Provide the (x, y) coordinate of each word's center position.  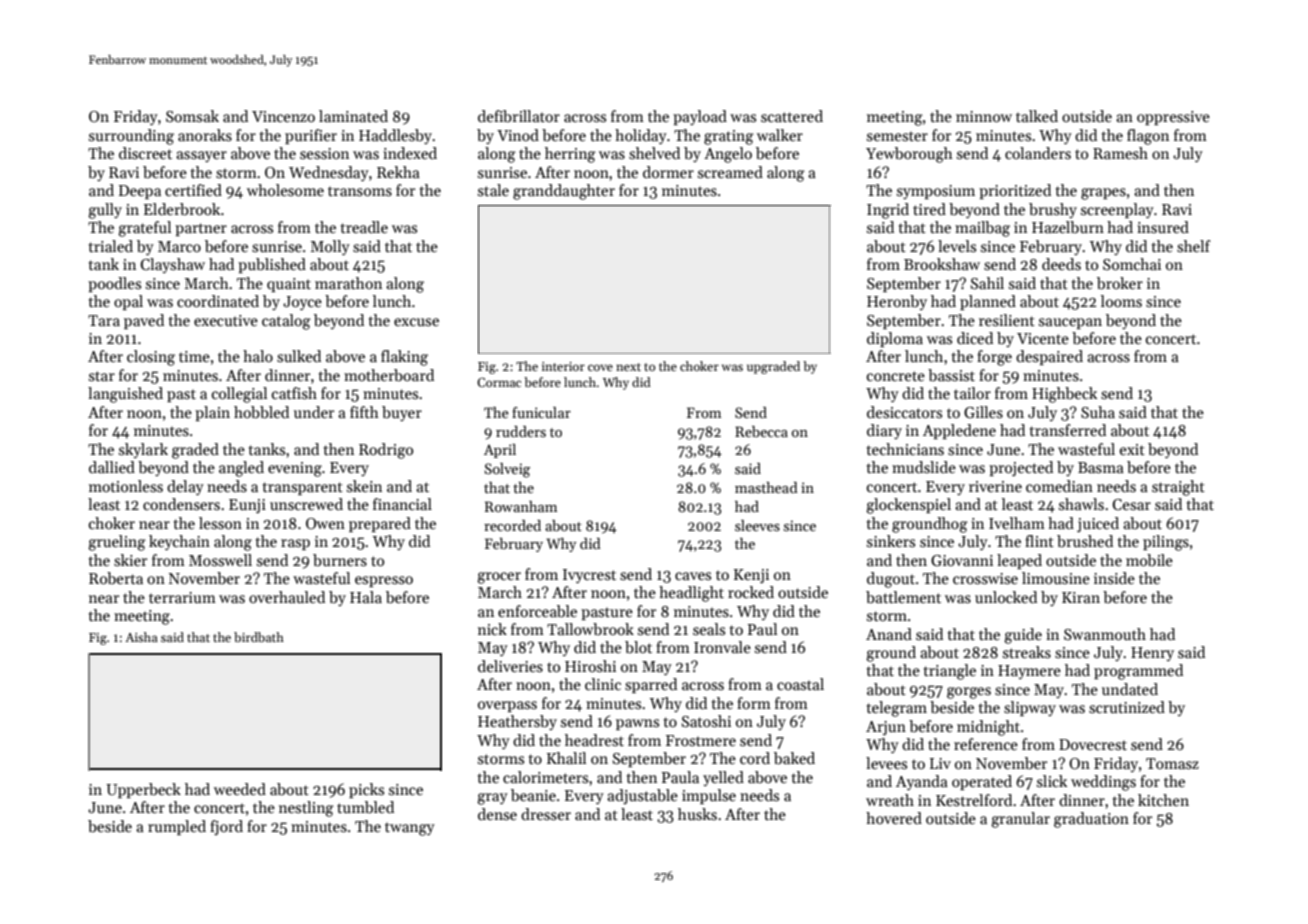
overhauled (287, 597)
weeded (240, 789)
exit (1132, 449)
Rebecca (761, 431)
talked (1037, 116)
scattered (792, 116)
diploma (895, 339)
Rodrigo (386, 451)
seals (709, 629)
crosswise (985, 579)
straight (1178, 488)
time (194, 356)
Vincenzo (283, 116)
